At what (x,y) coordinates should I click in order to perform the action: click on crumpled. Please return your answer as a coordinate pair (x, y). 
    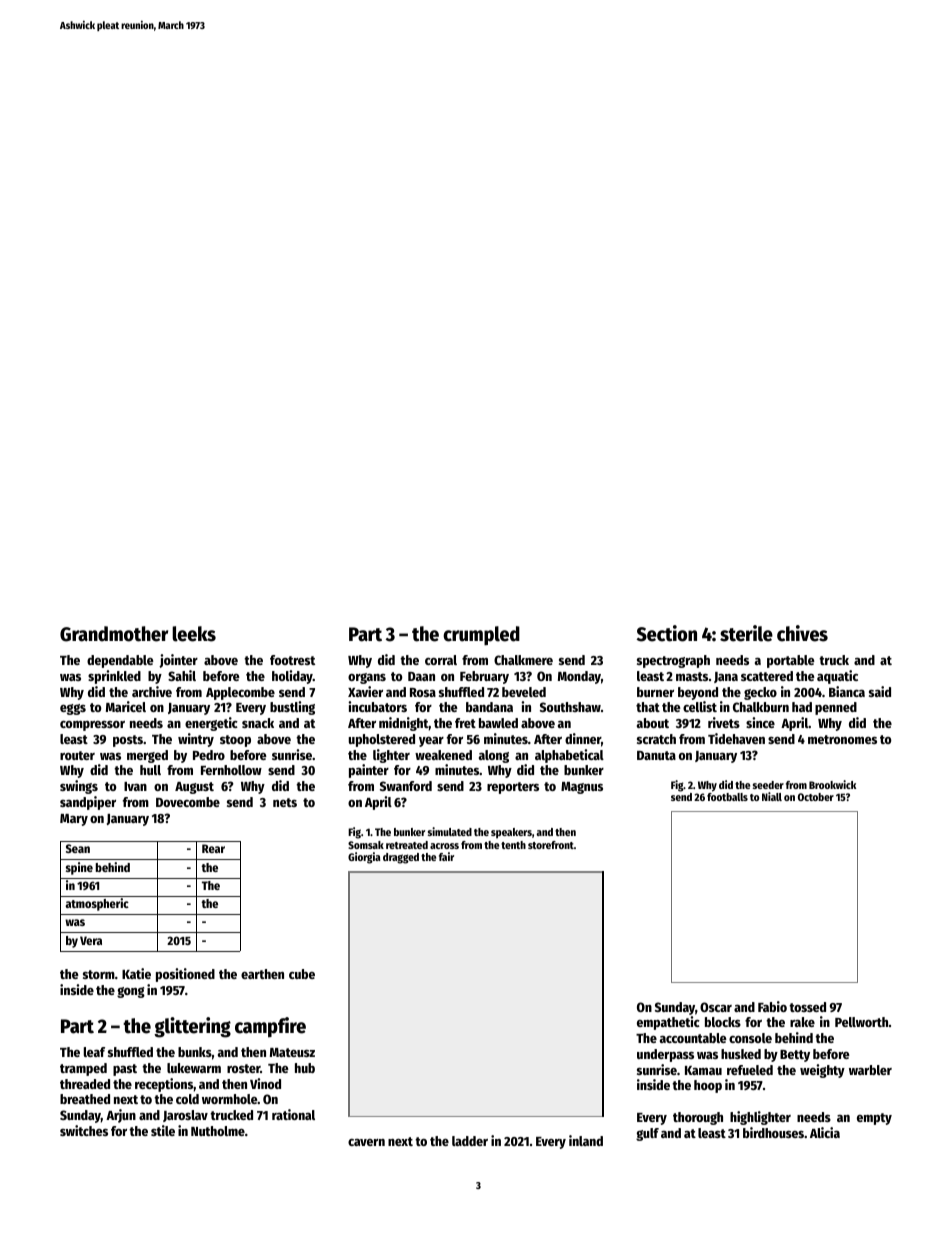
    Looking at the image, I should click on (481, 636).
